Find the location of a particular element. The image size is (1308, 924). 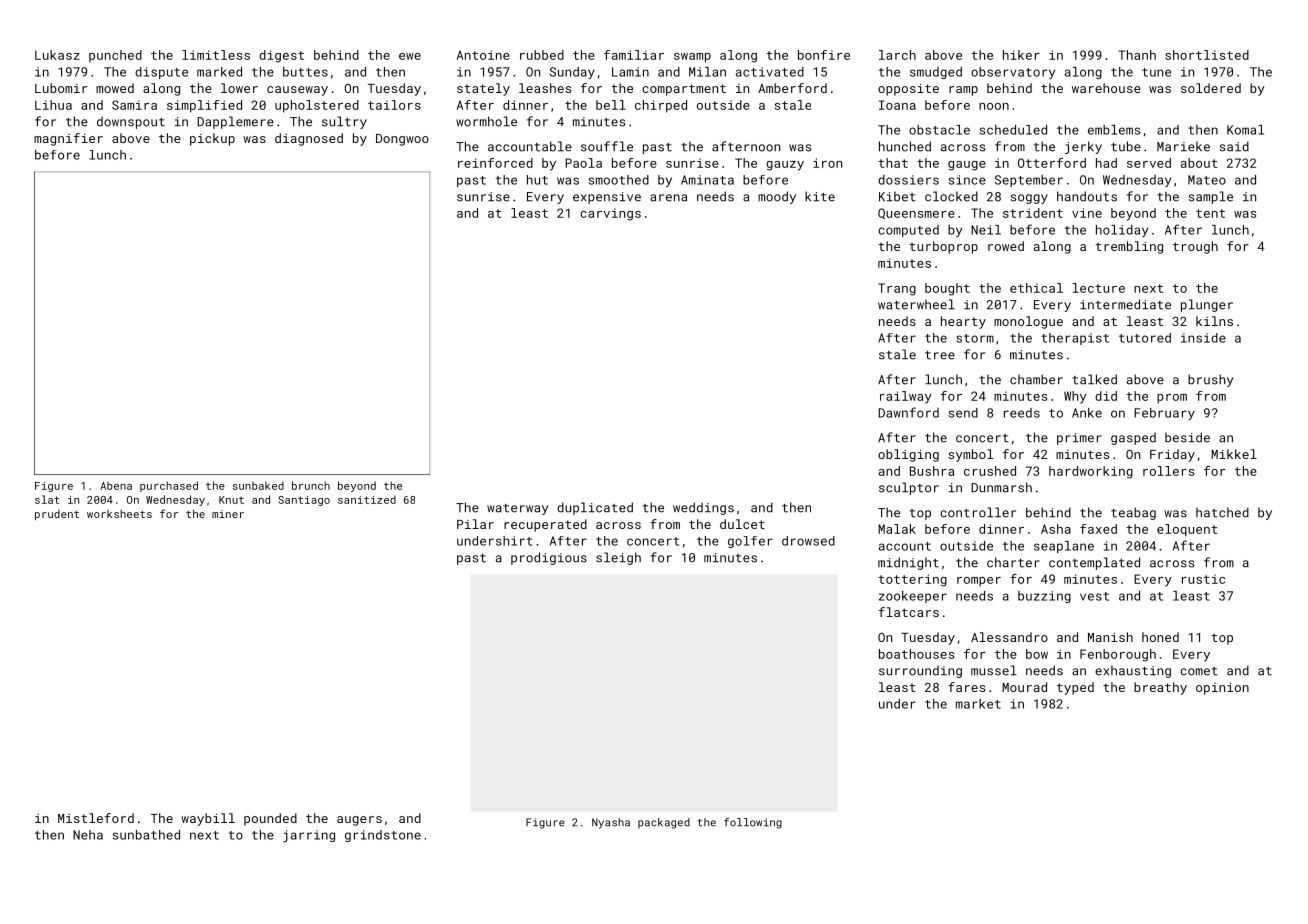

limitless is located at coordinates (216, 55).
